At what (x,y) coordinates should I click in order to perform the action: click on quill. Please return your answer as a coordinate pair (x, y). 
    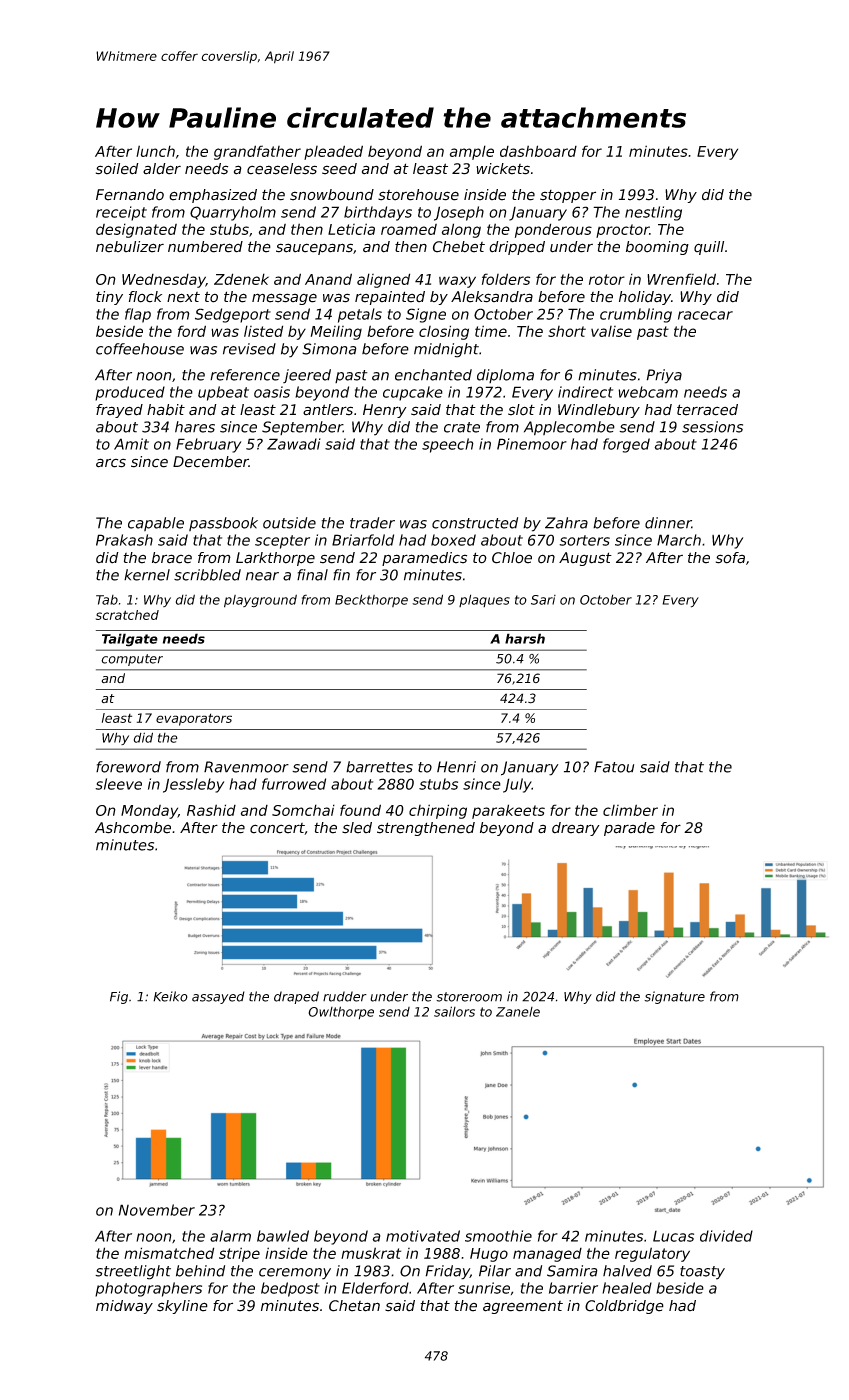
    Looking at the image, I should click on (709, 248).
